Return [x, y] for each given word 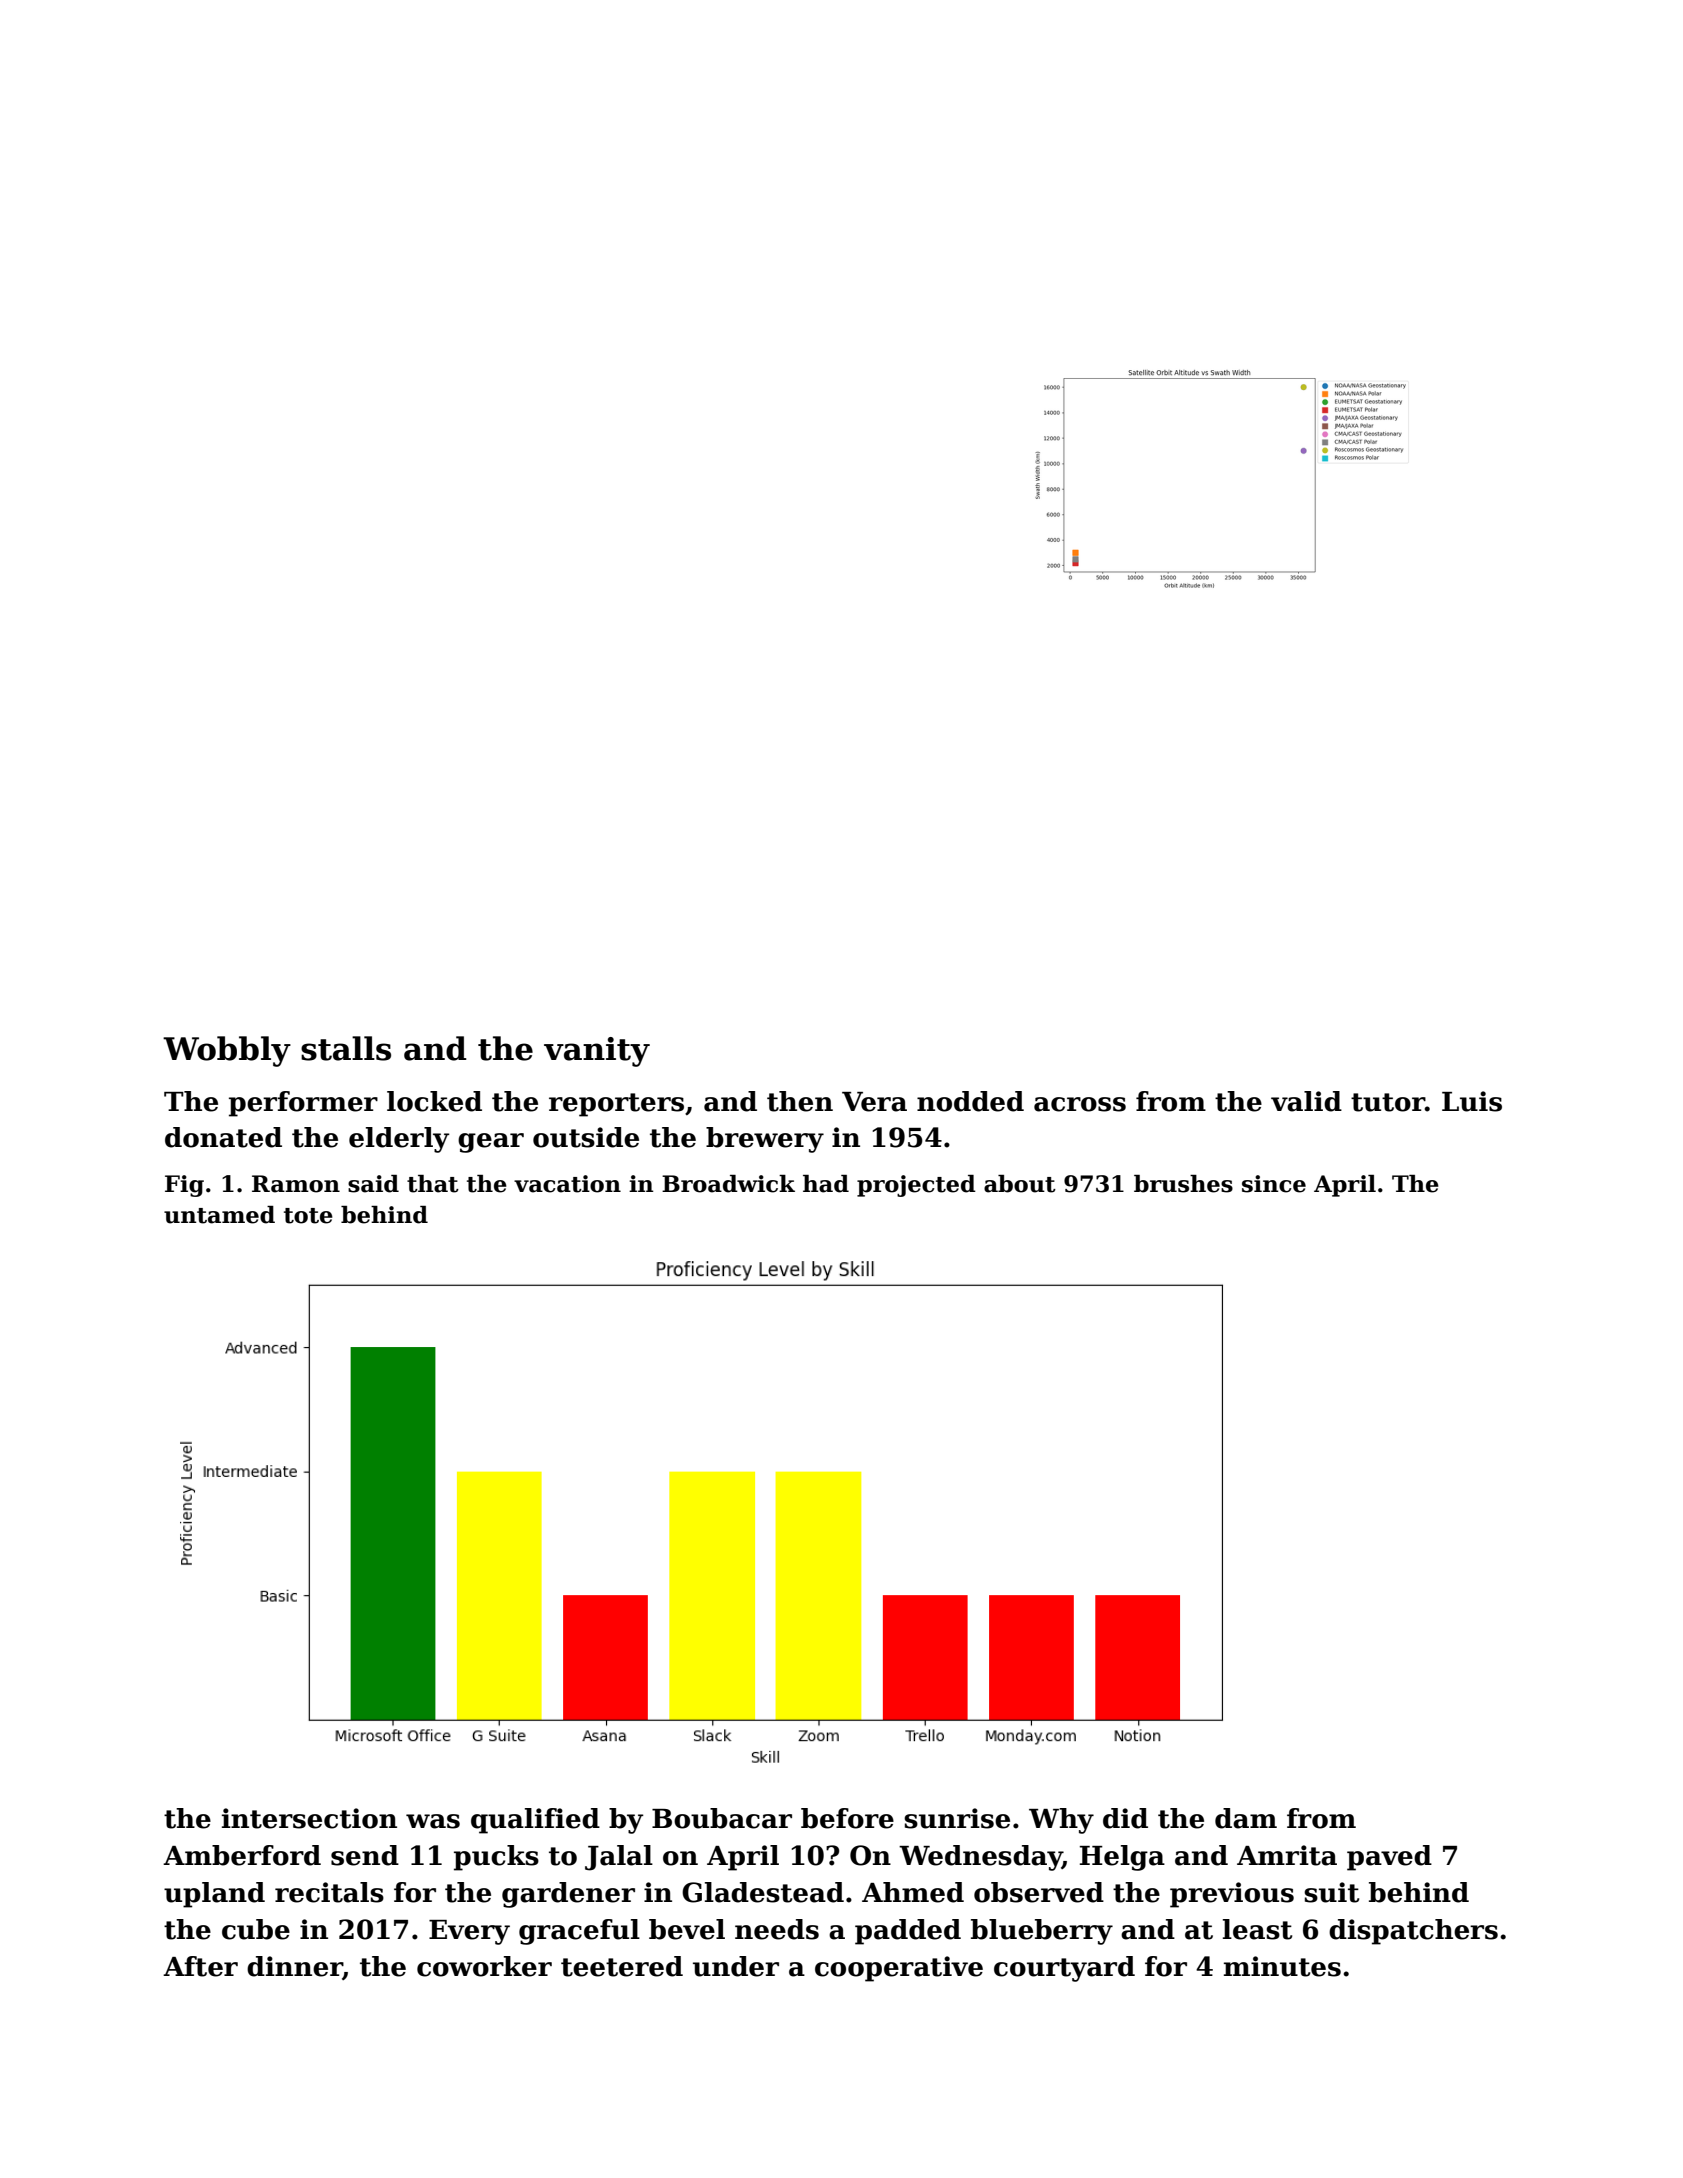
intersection [309, 1818]
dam [1246, 1818]
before [847, 1818]
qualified [535, 1821]
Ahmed [913, 1892]
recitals [329, 1892]
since [1274, 1184]
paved [1389, 1858]
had [826, 1184]
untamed [219, 1215]
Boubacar [722, 1818]
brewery [765, 1140]
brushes [1183, 1184]
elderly [399, 1140]
